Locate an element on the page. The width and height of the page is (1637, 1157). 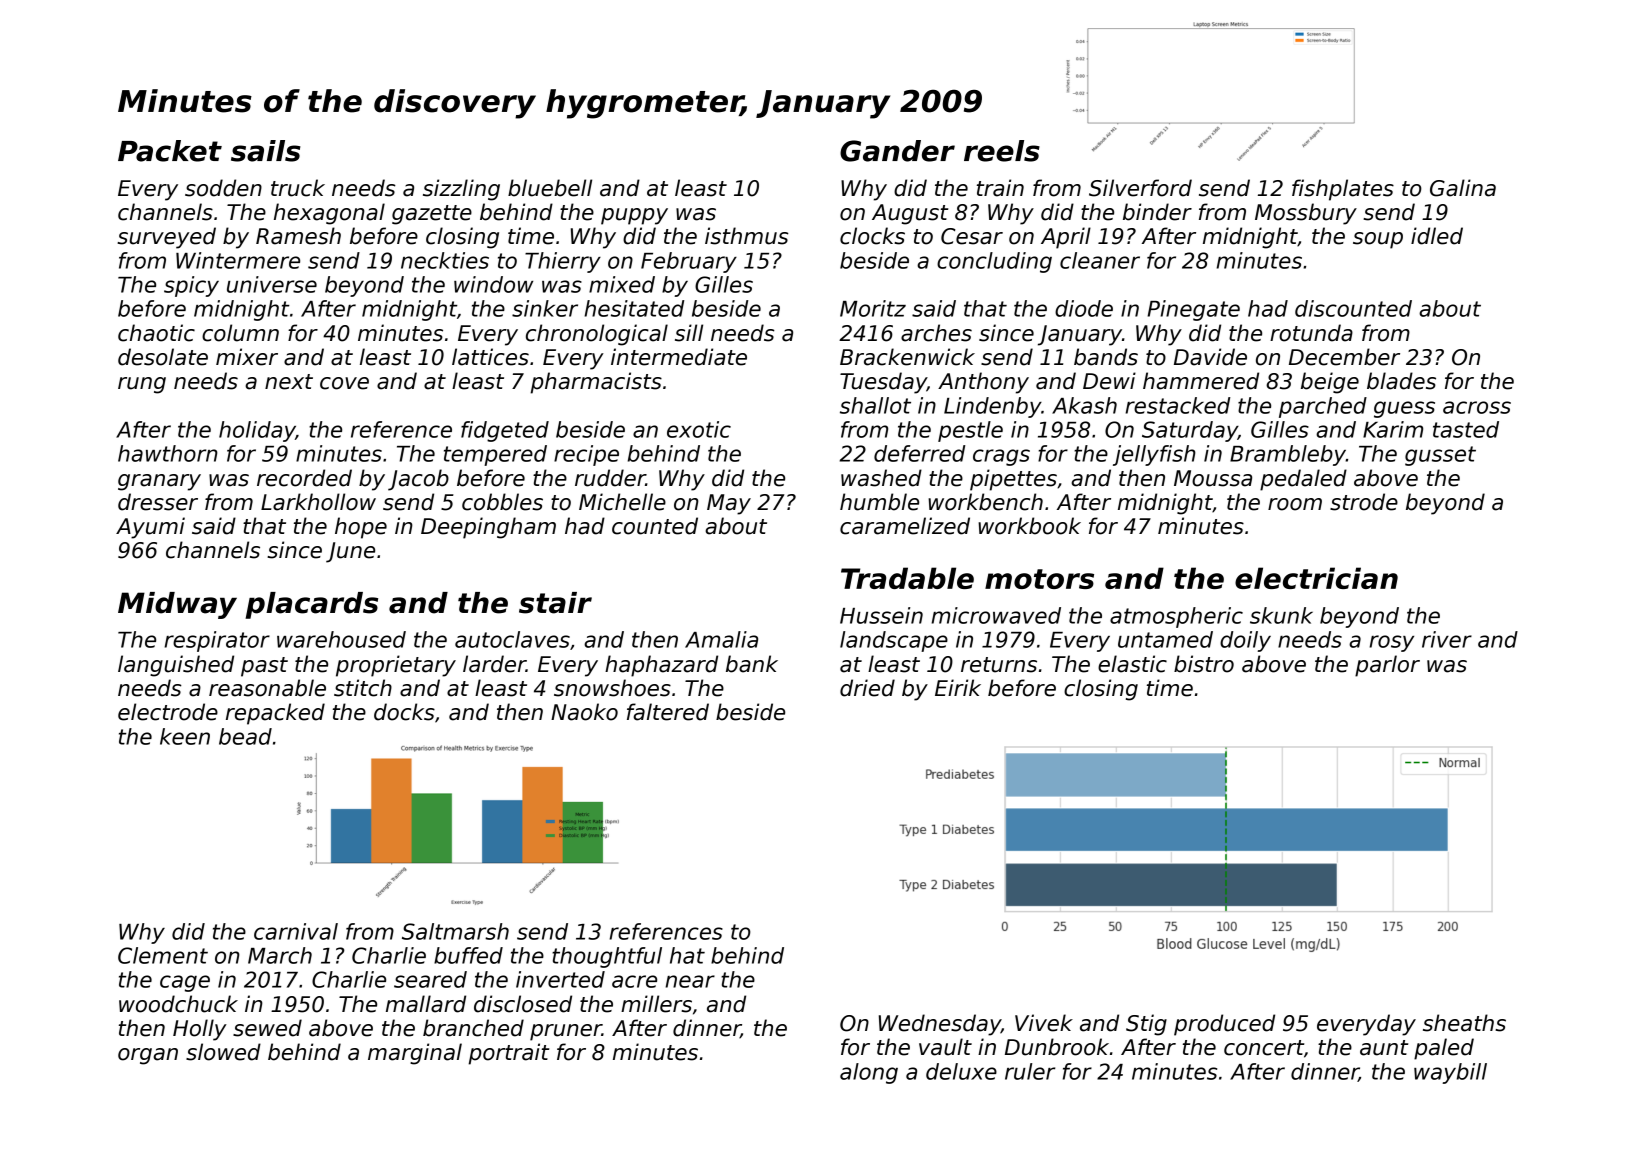
surveyed is located at coordinates (166, 238).
